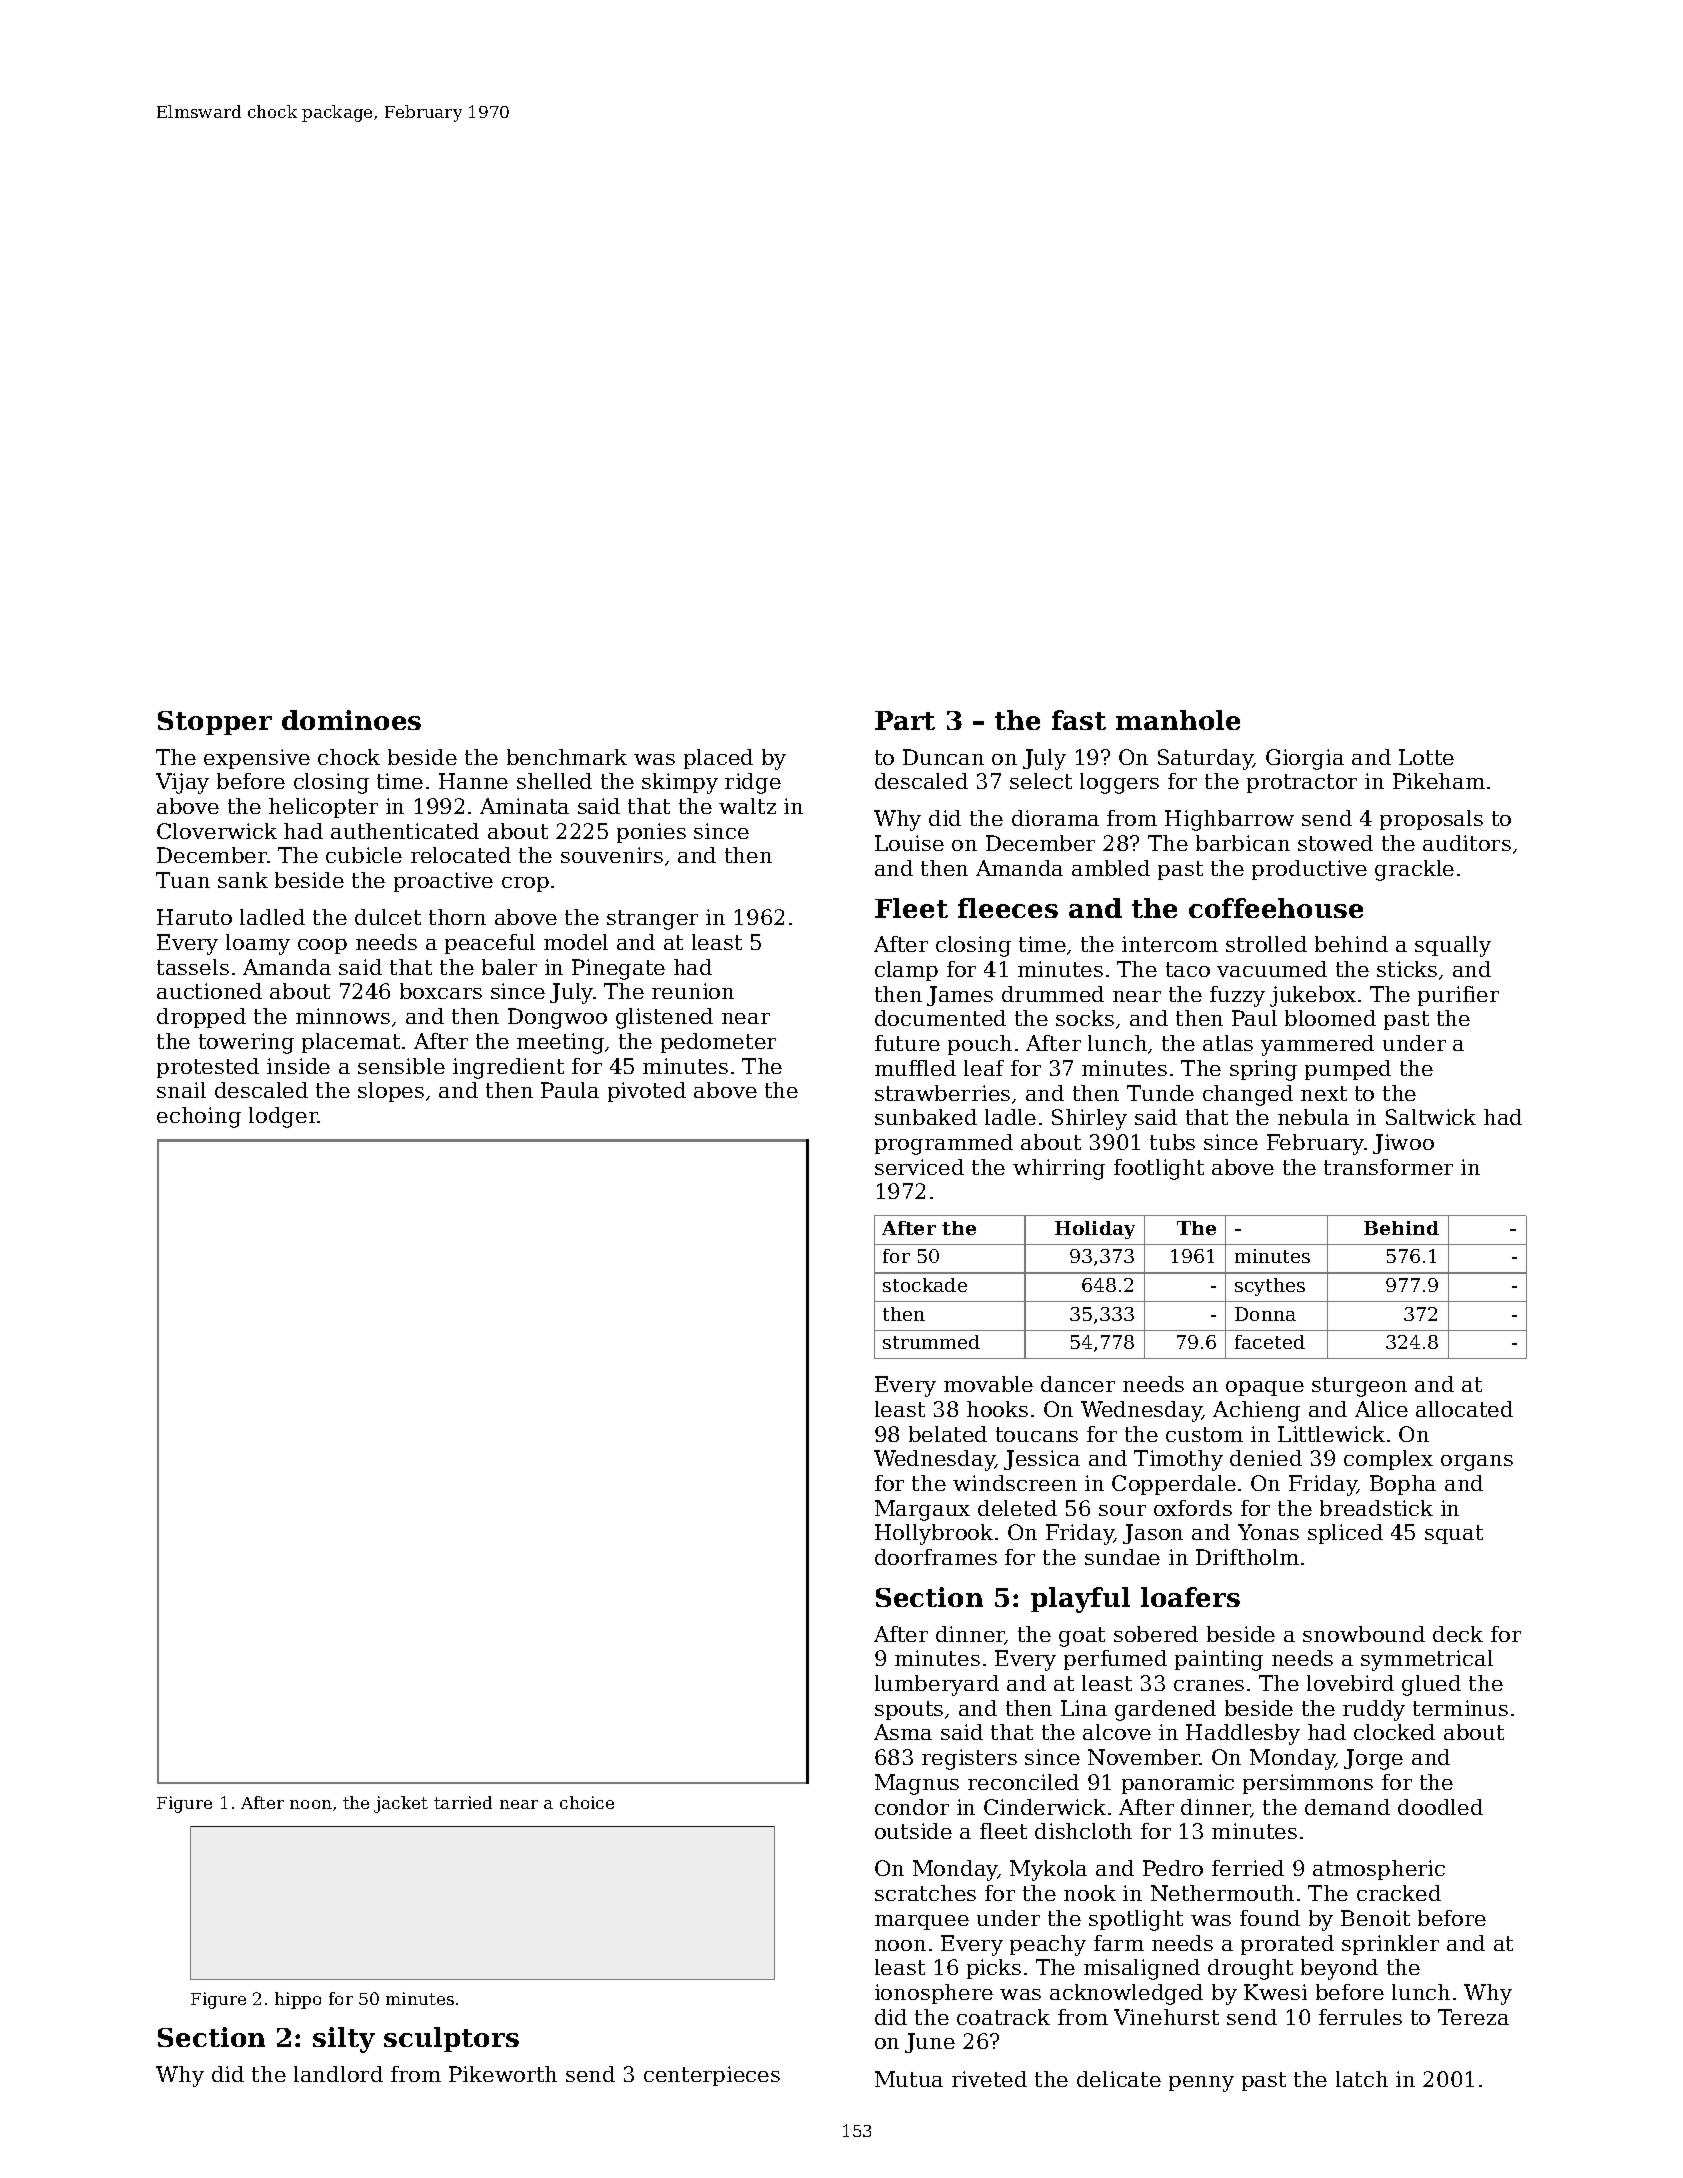 This image has width=1683, height=2178. I want to click on souvenirs, so click(612, 855).
